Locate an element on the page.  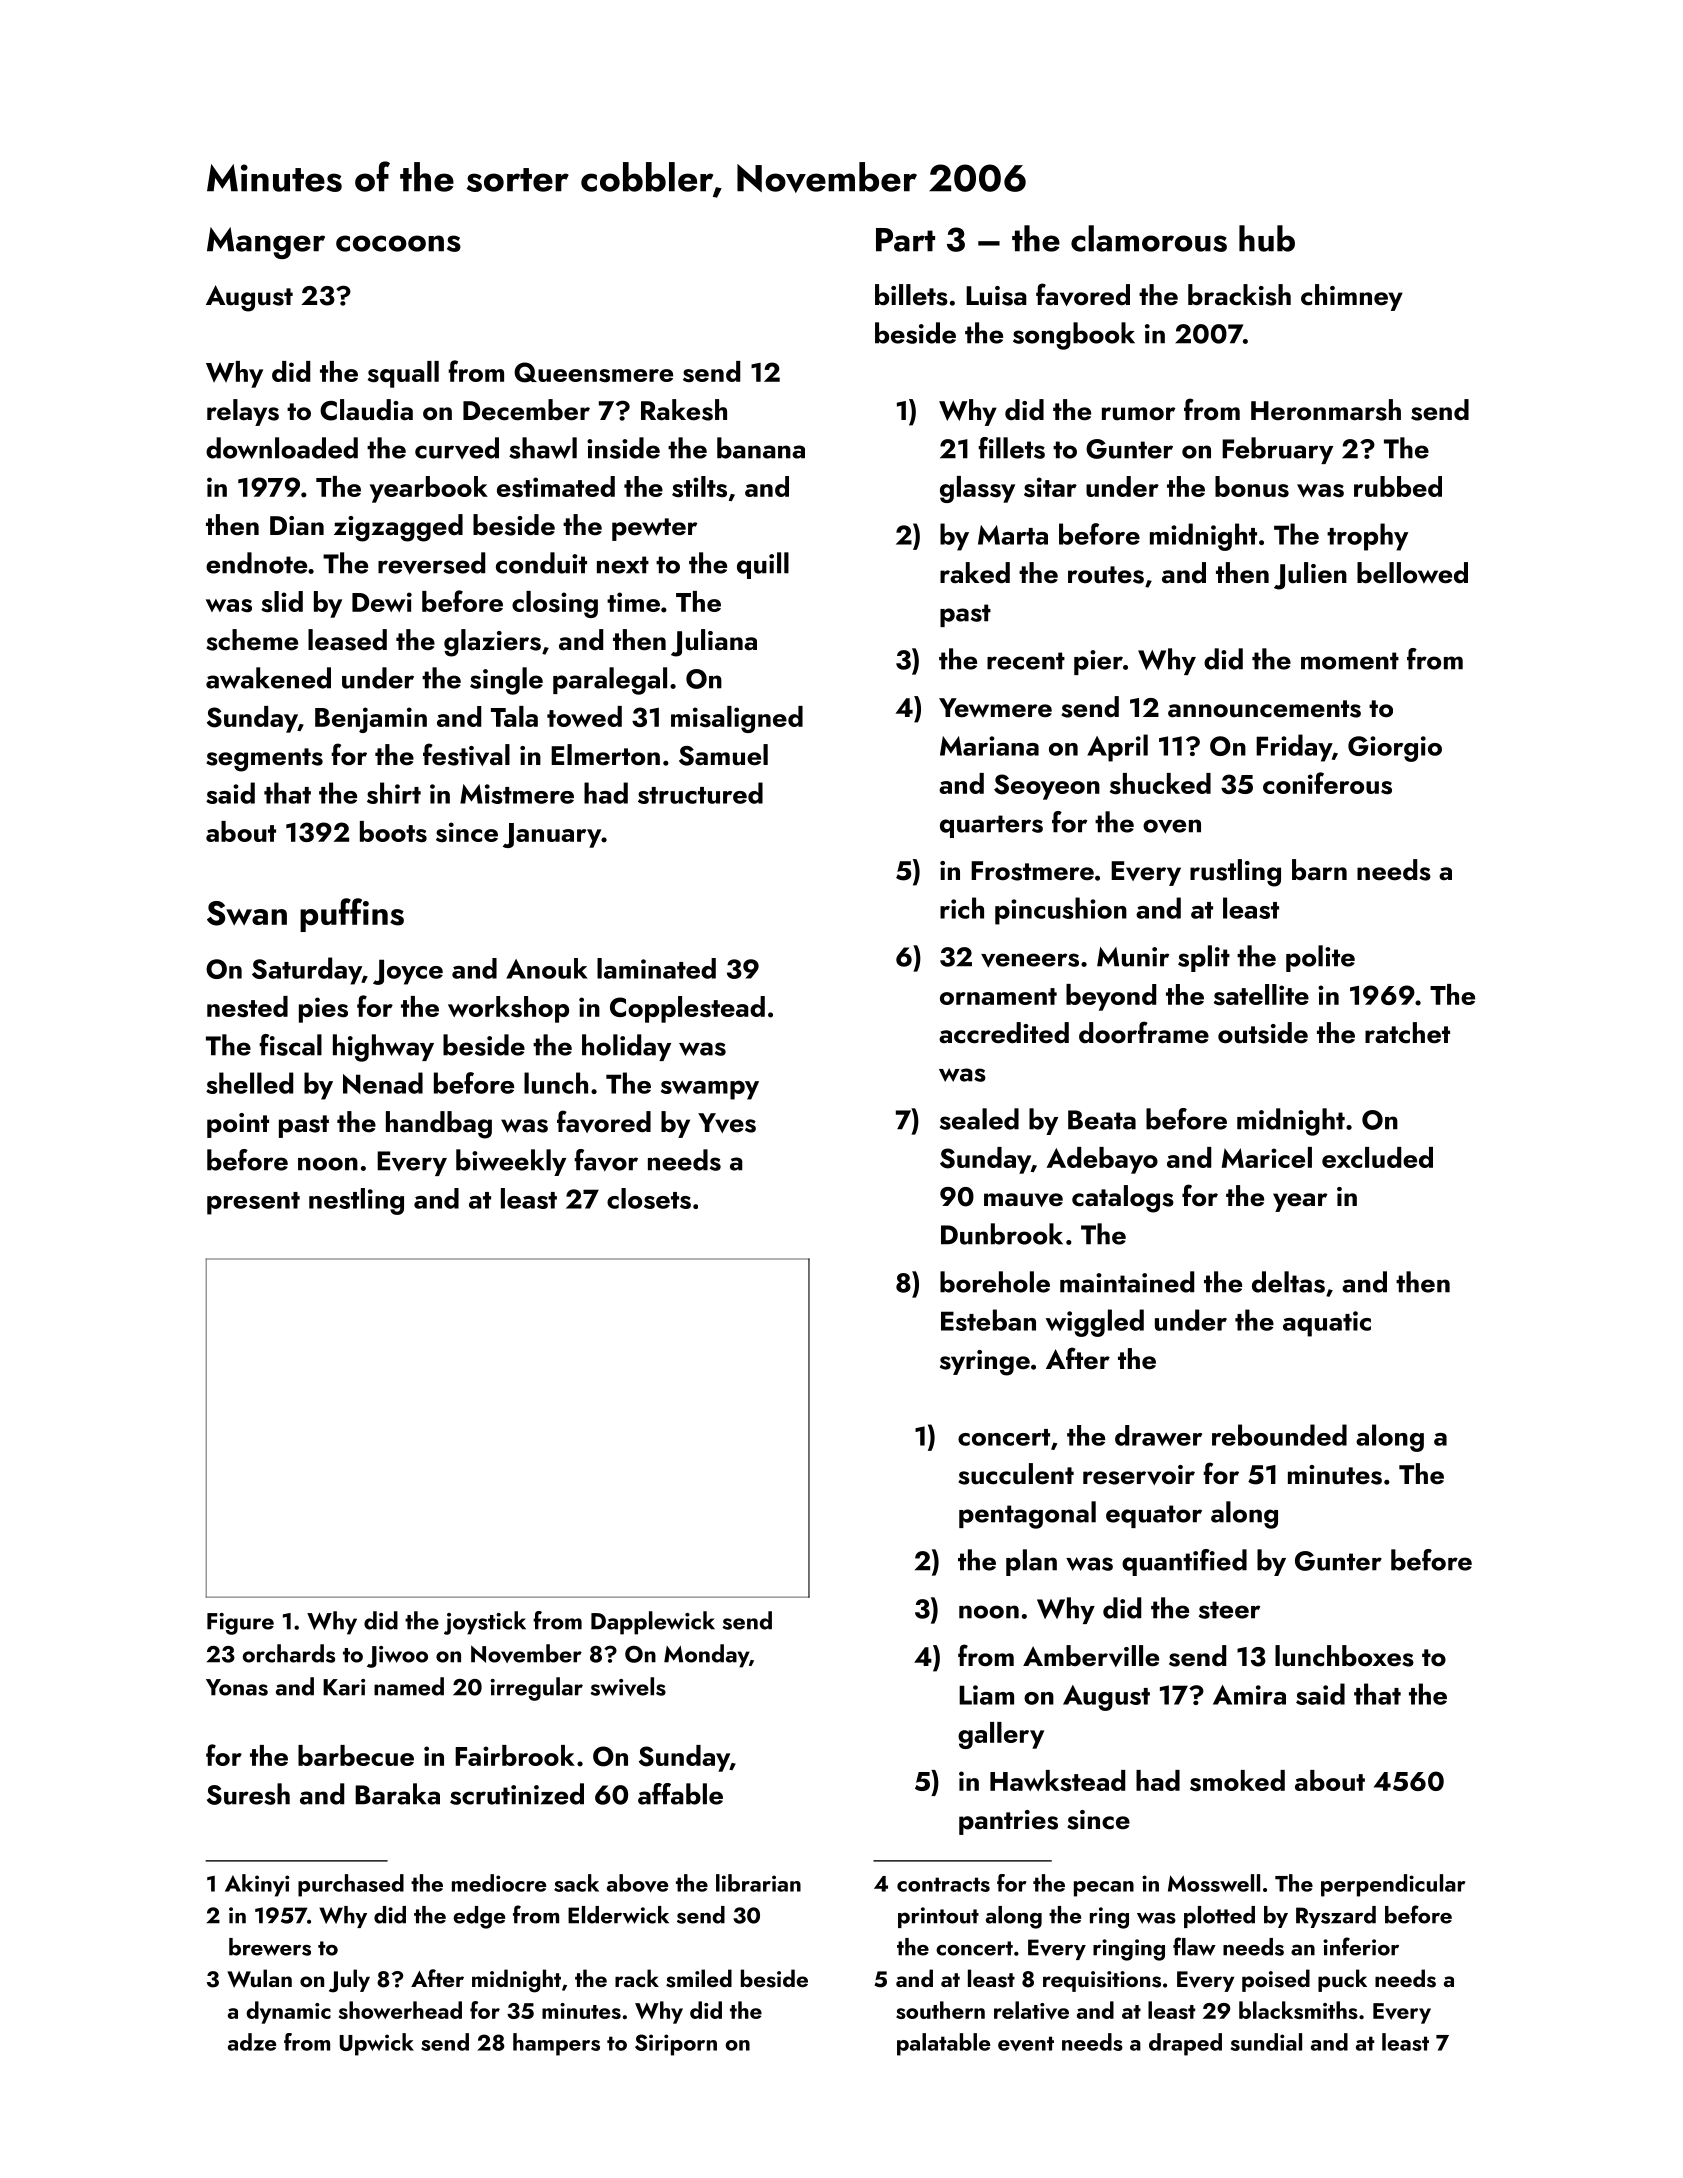
structured is located at coordinates (700, 793).
